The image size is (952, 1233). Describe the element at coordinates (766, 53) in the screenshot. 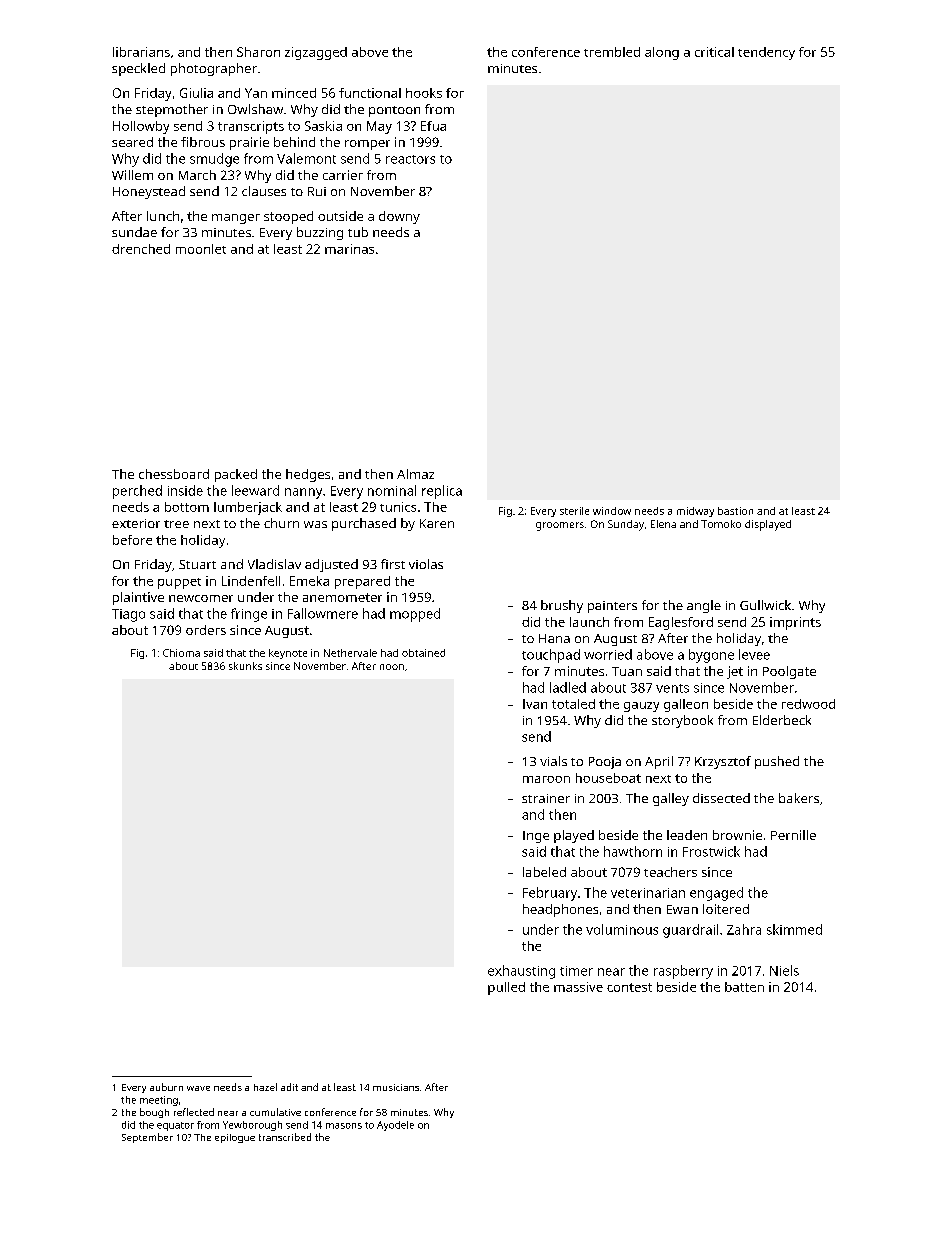

I see `tendency` at that location.
